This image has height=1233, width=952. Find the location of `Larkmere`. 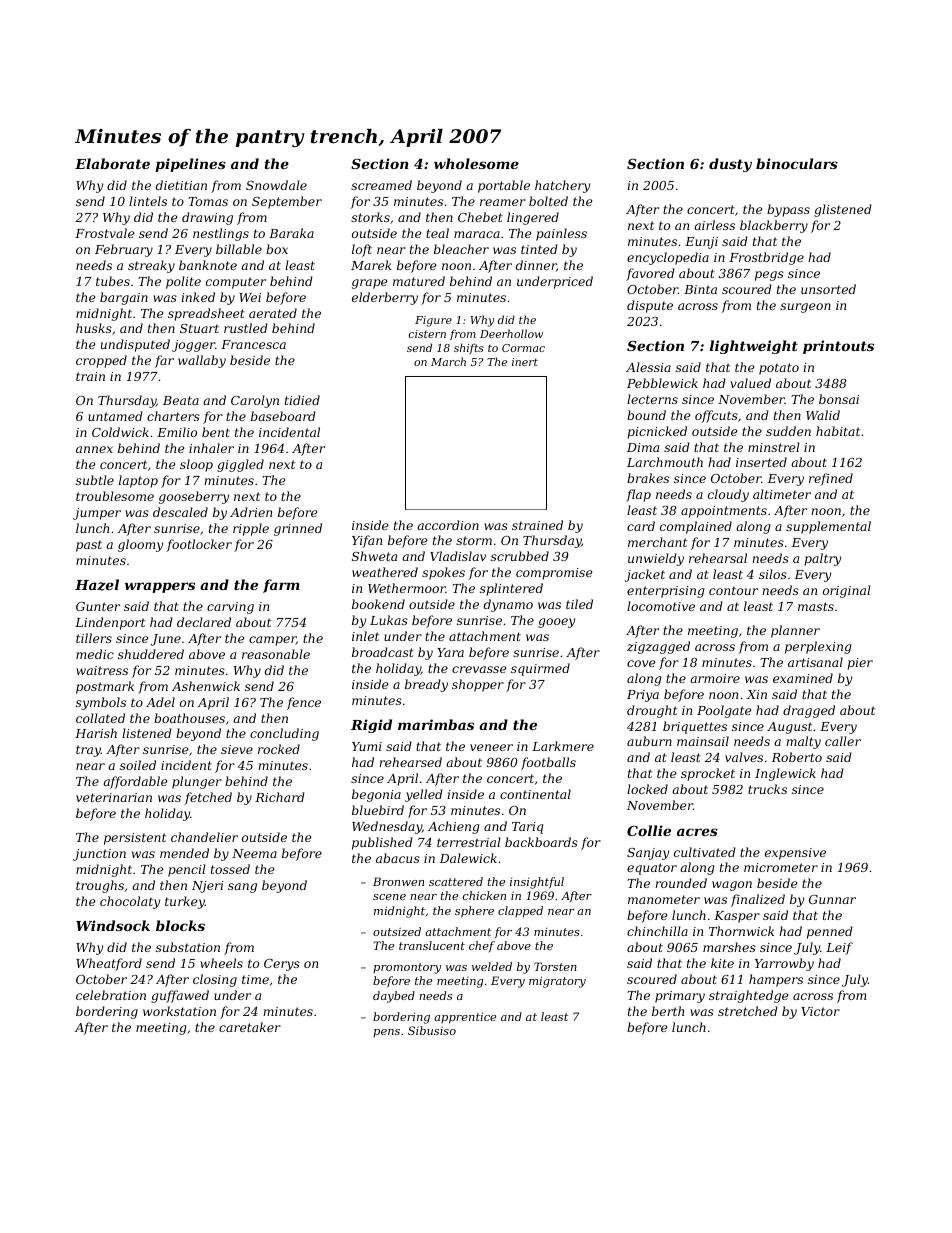

Larkmere is located at coordinates (563, 746).
